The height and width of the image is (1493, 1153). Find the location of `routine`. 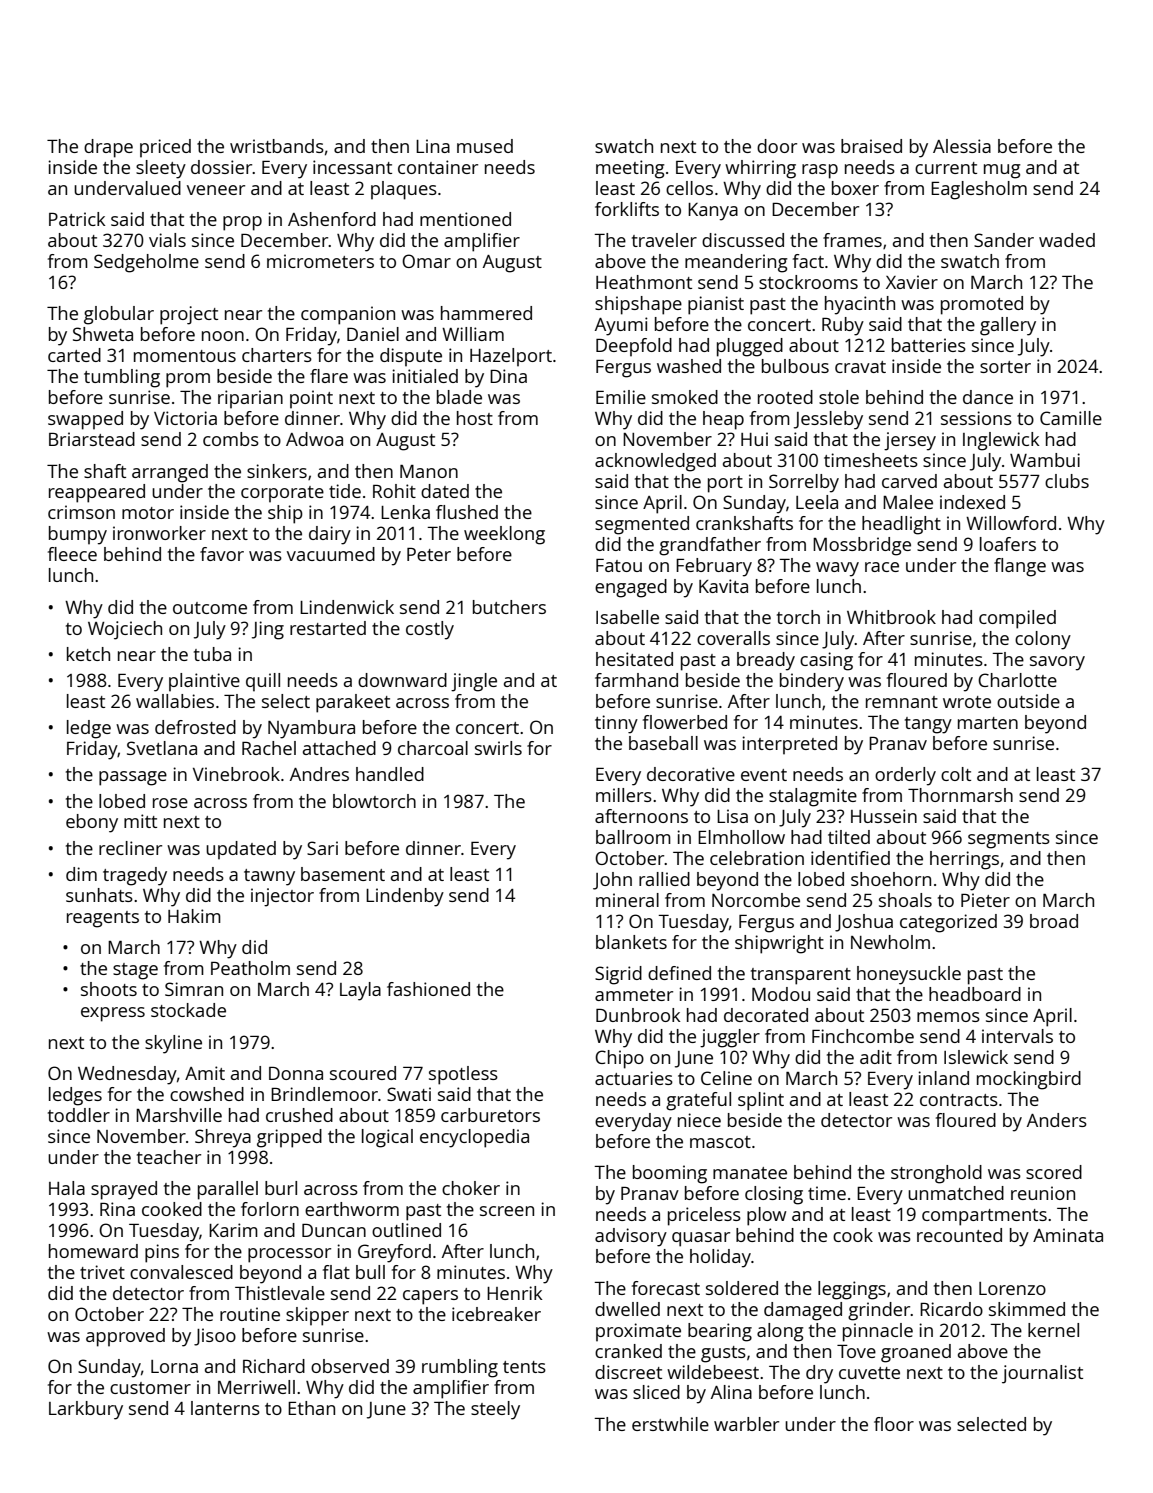

routine is located at coordinates (250, 1314).
